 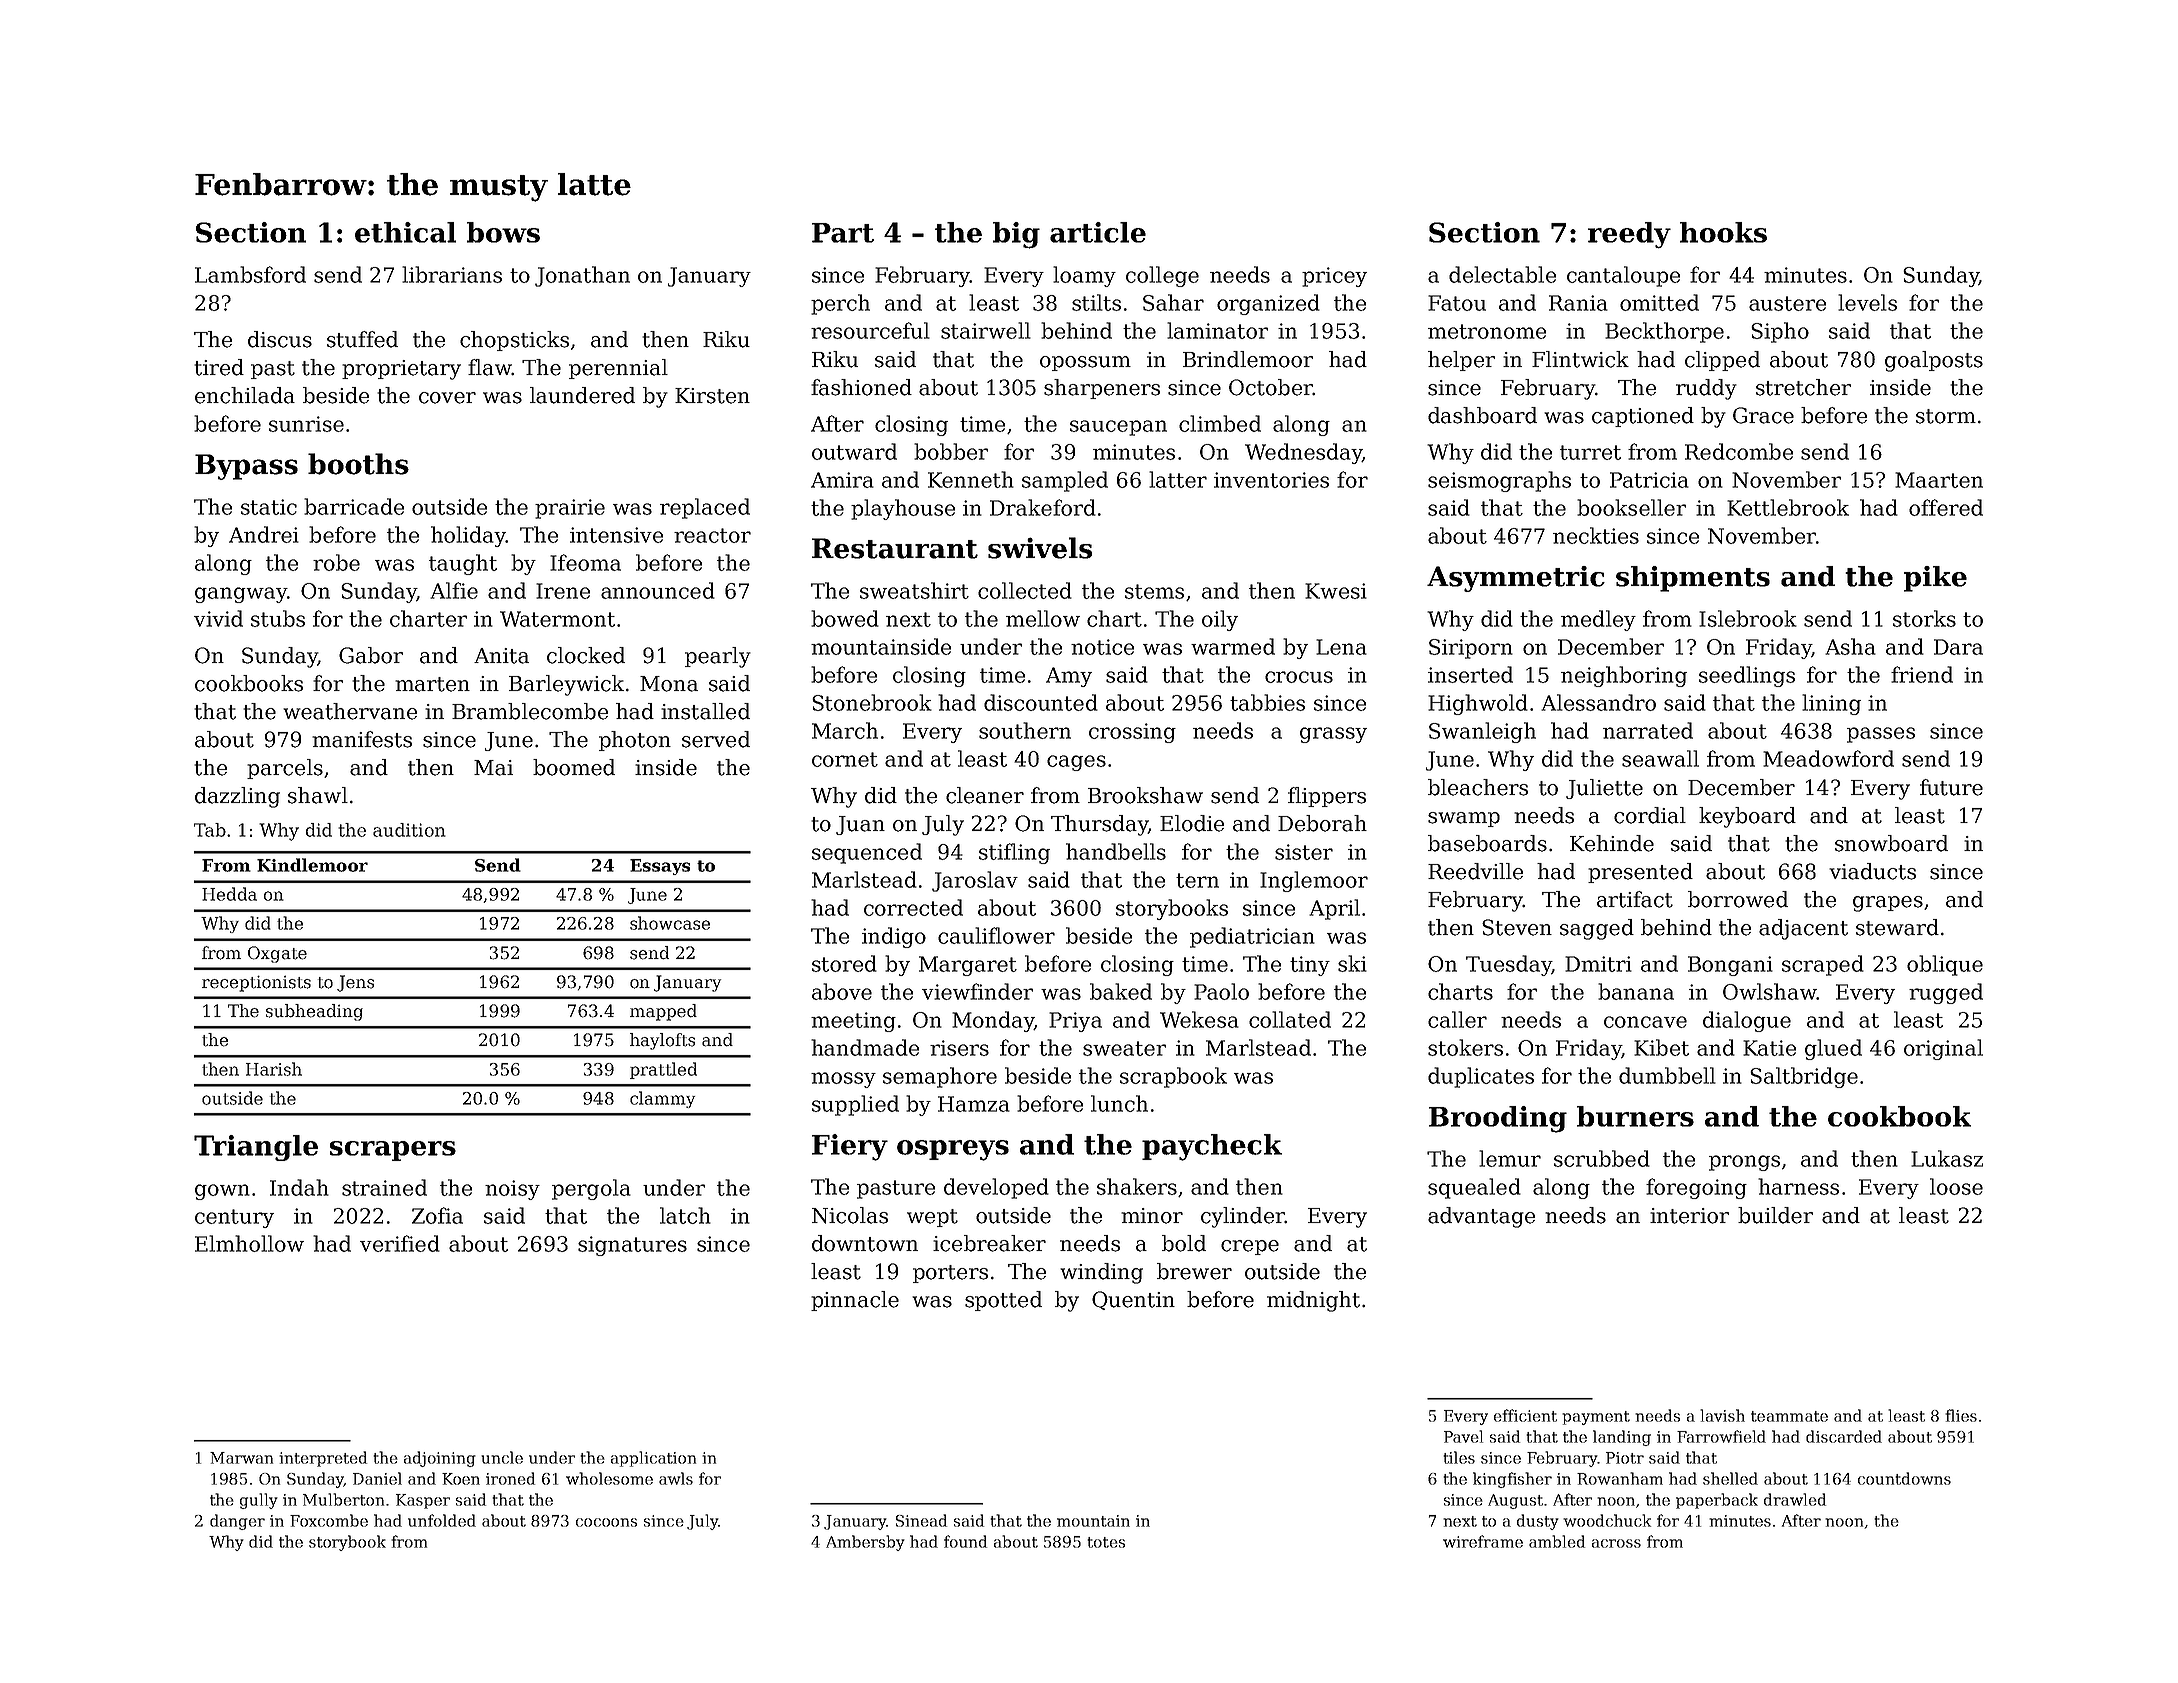 What do you see at coordinates (1106, 1542) in the page?
I see `totes` at bounding box center [1106, 1542].
